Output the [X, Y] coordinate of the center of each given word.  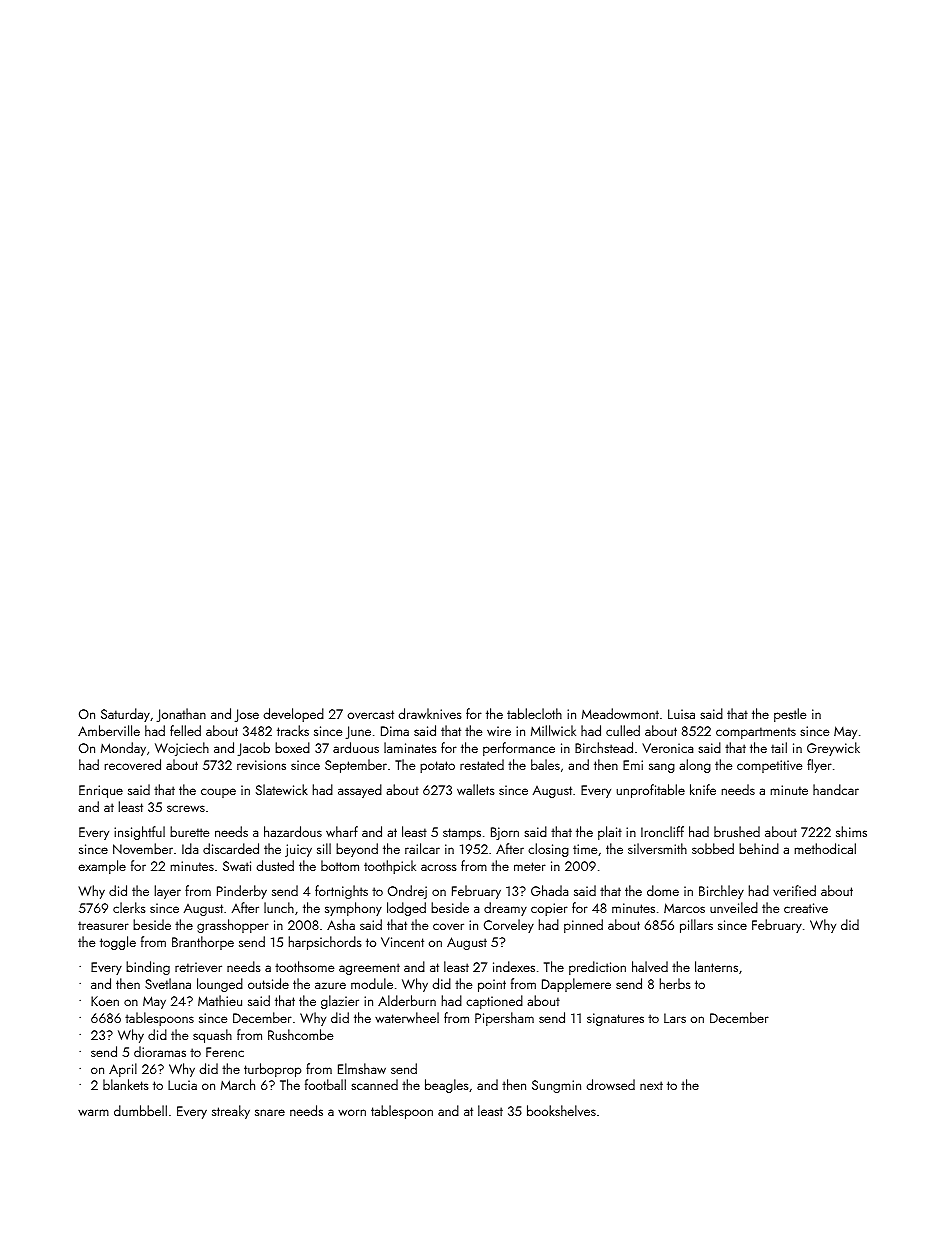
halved [650, 966]
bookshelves [561, 1110]
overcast [371, 714]
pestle [790, 715]
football [325, 1084]
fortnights [341, 892]
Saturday [125, 715]
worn [352, 1112]
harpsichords [325, 943]
